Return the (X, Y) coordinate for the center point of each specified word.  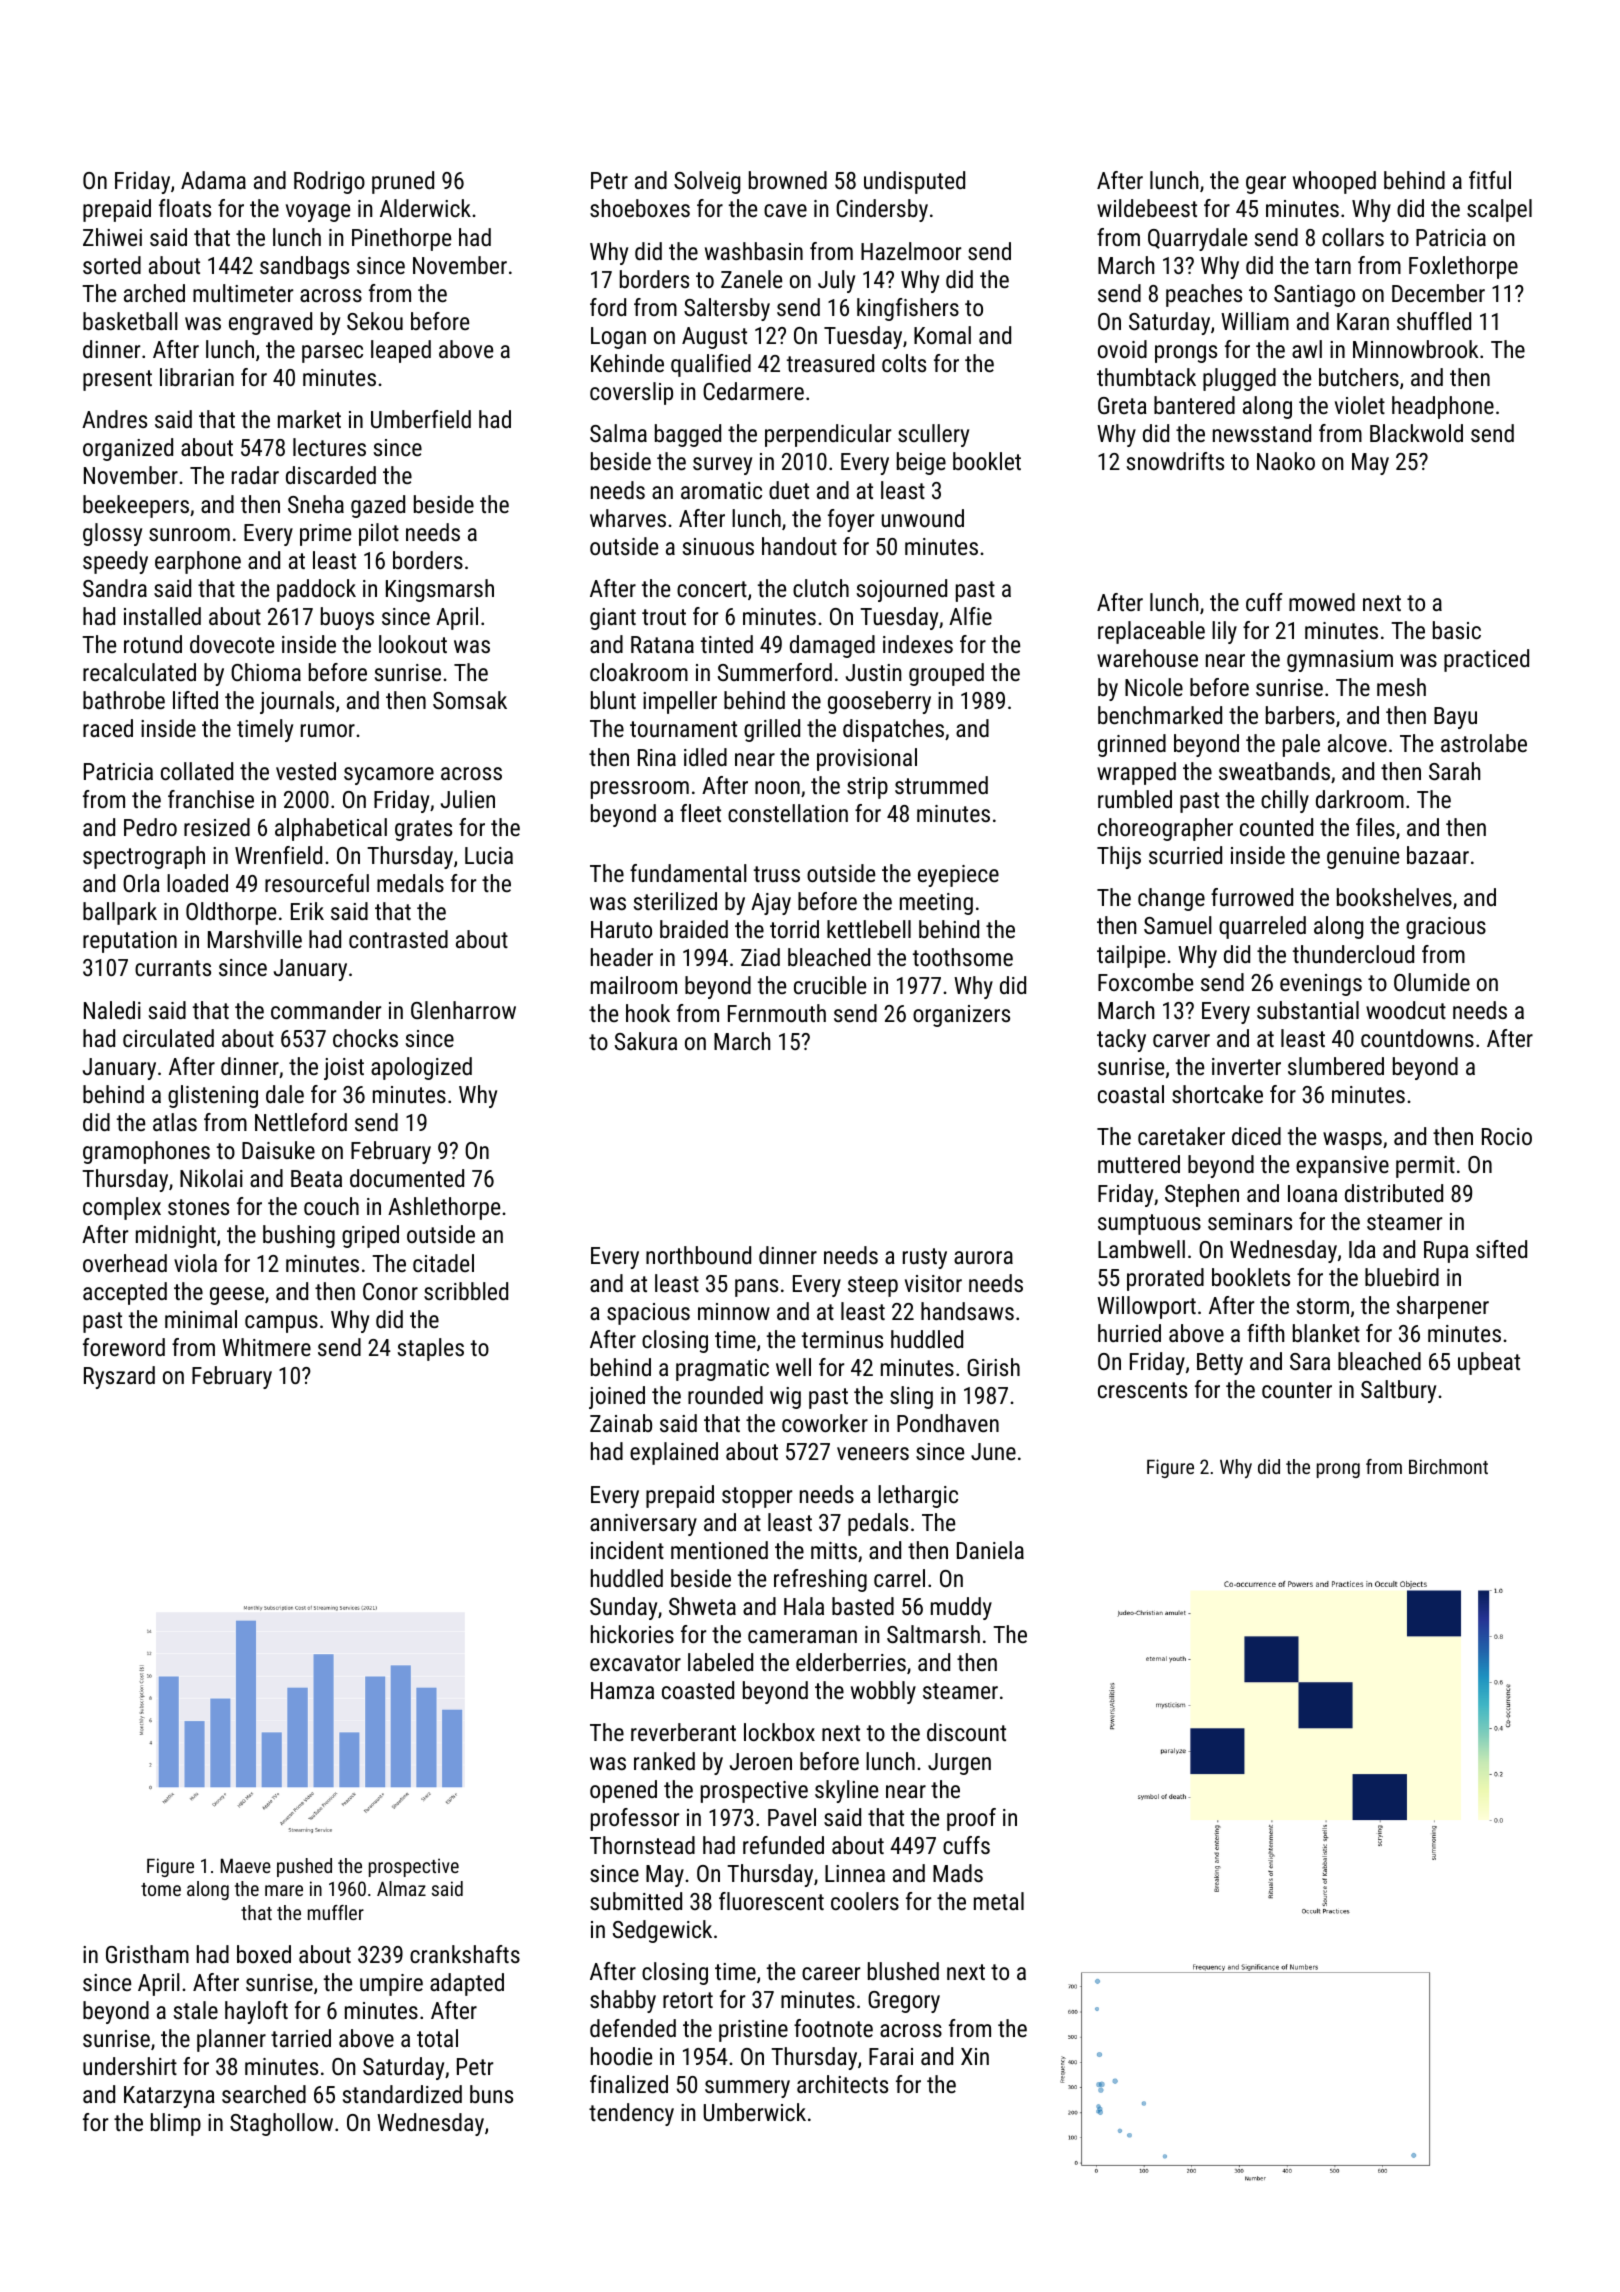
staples (431, 1349)
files (1375, 827)
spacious (648, 1314)
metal (999, 1901)
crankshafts (465, 1954)
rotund (153, 644)
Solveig (707, 182)
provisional (867, 759)
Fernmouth (777, 1013)
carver (1181, 1040)
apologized (421, 1068)
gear (1266, 185)
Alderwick (425, 208)
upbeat (1489, 1363)
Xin (975, 2056)
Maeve (246, 1866)
